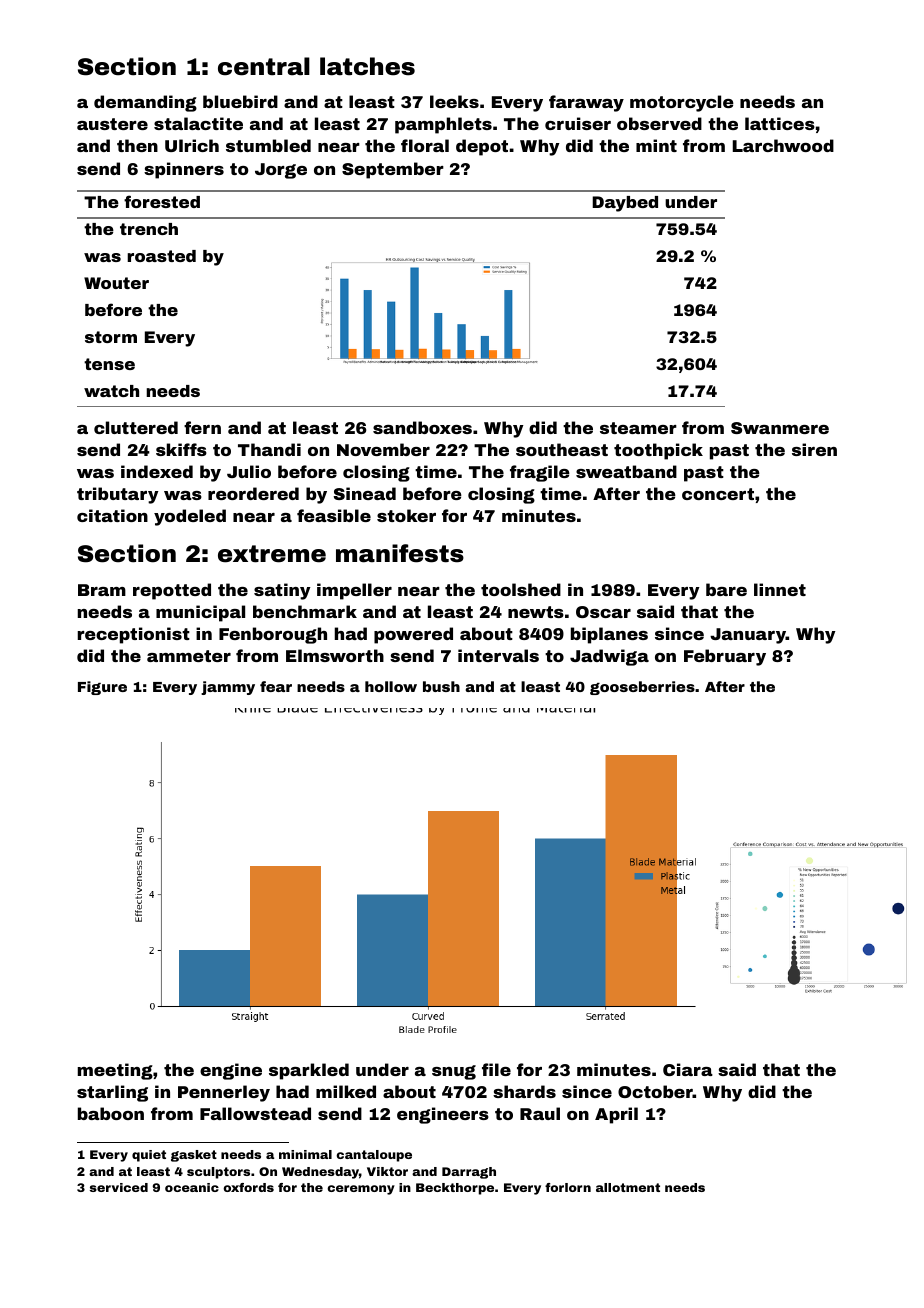 Image resolution: width=924 pixels, height=1308 pixels. I want to click on Jorge, so click(281, 171).
